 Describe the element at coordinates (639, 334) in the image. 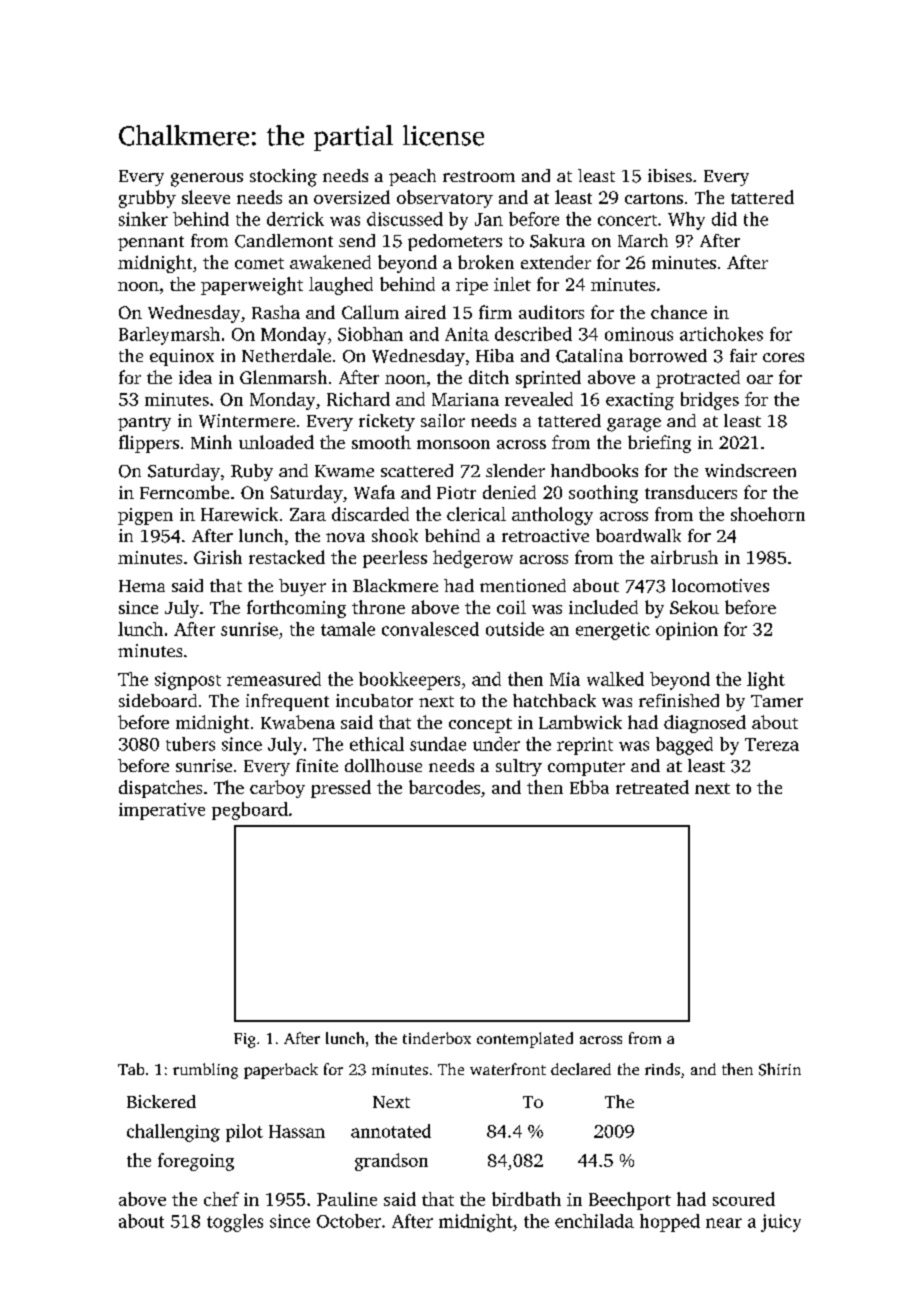

I see `ominous` at that location.
